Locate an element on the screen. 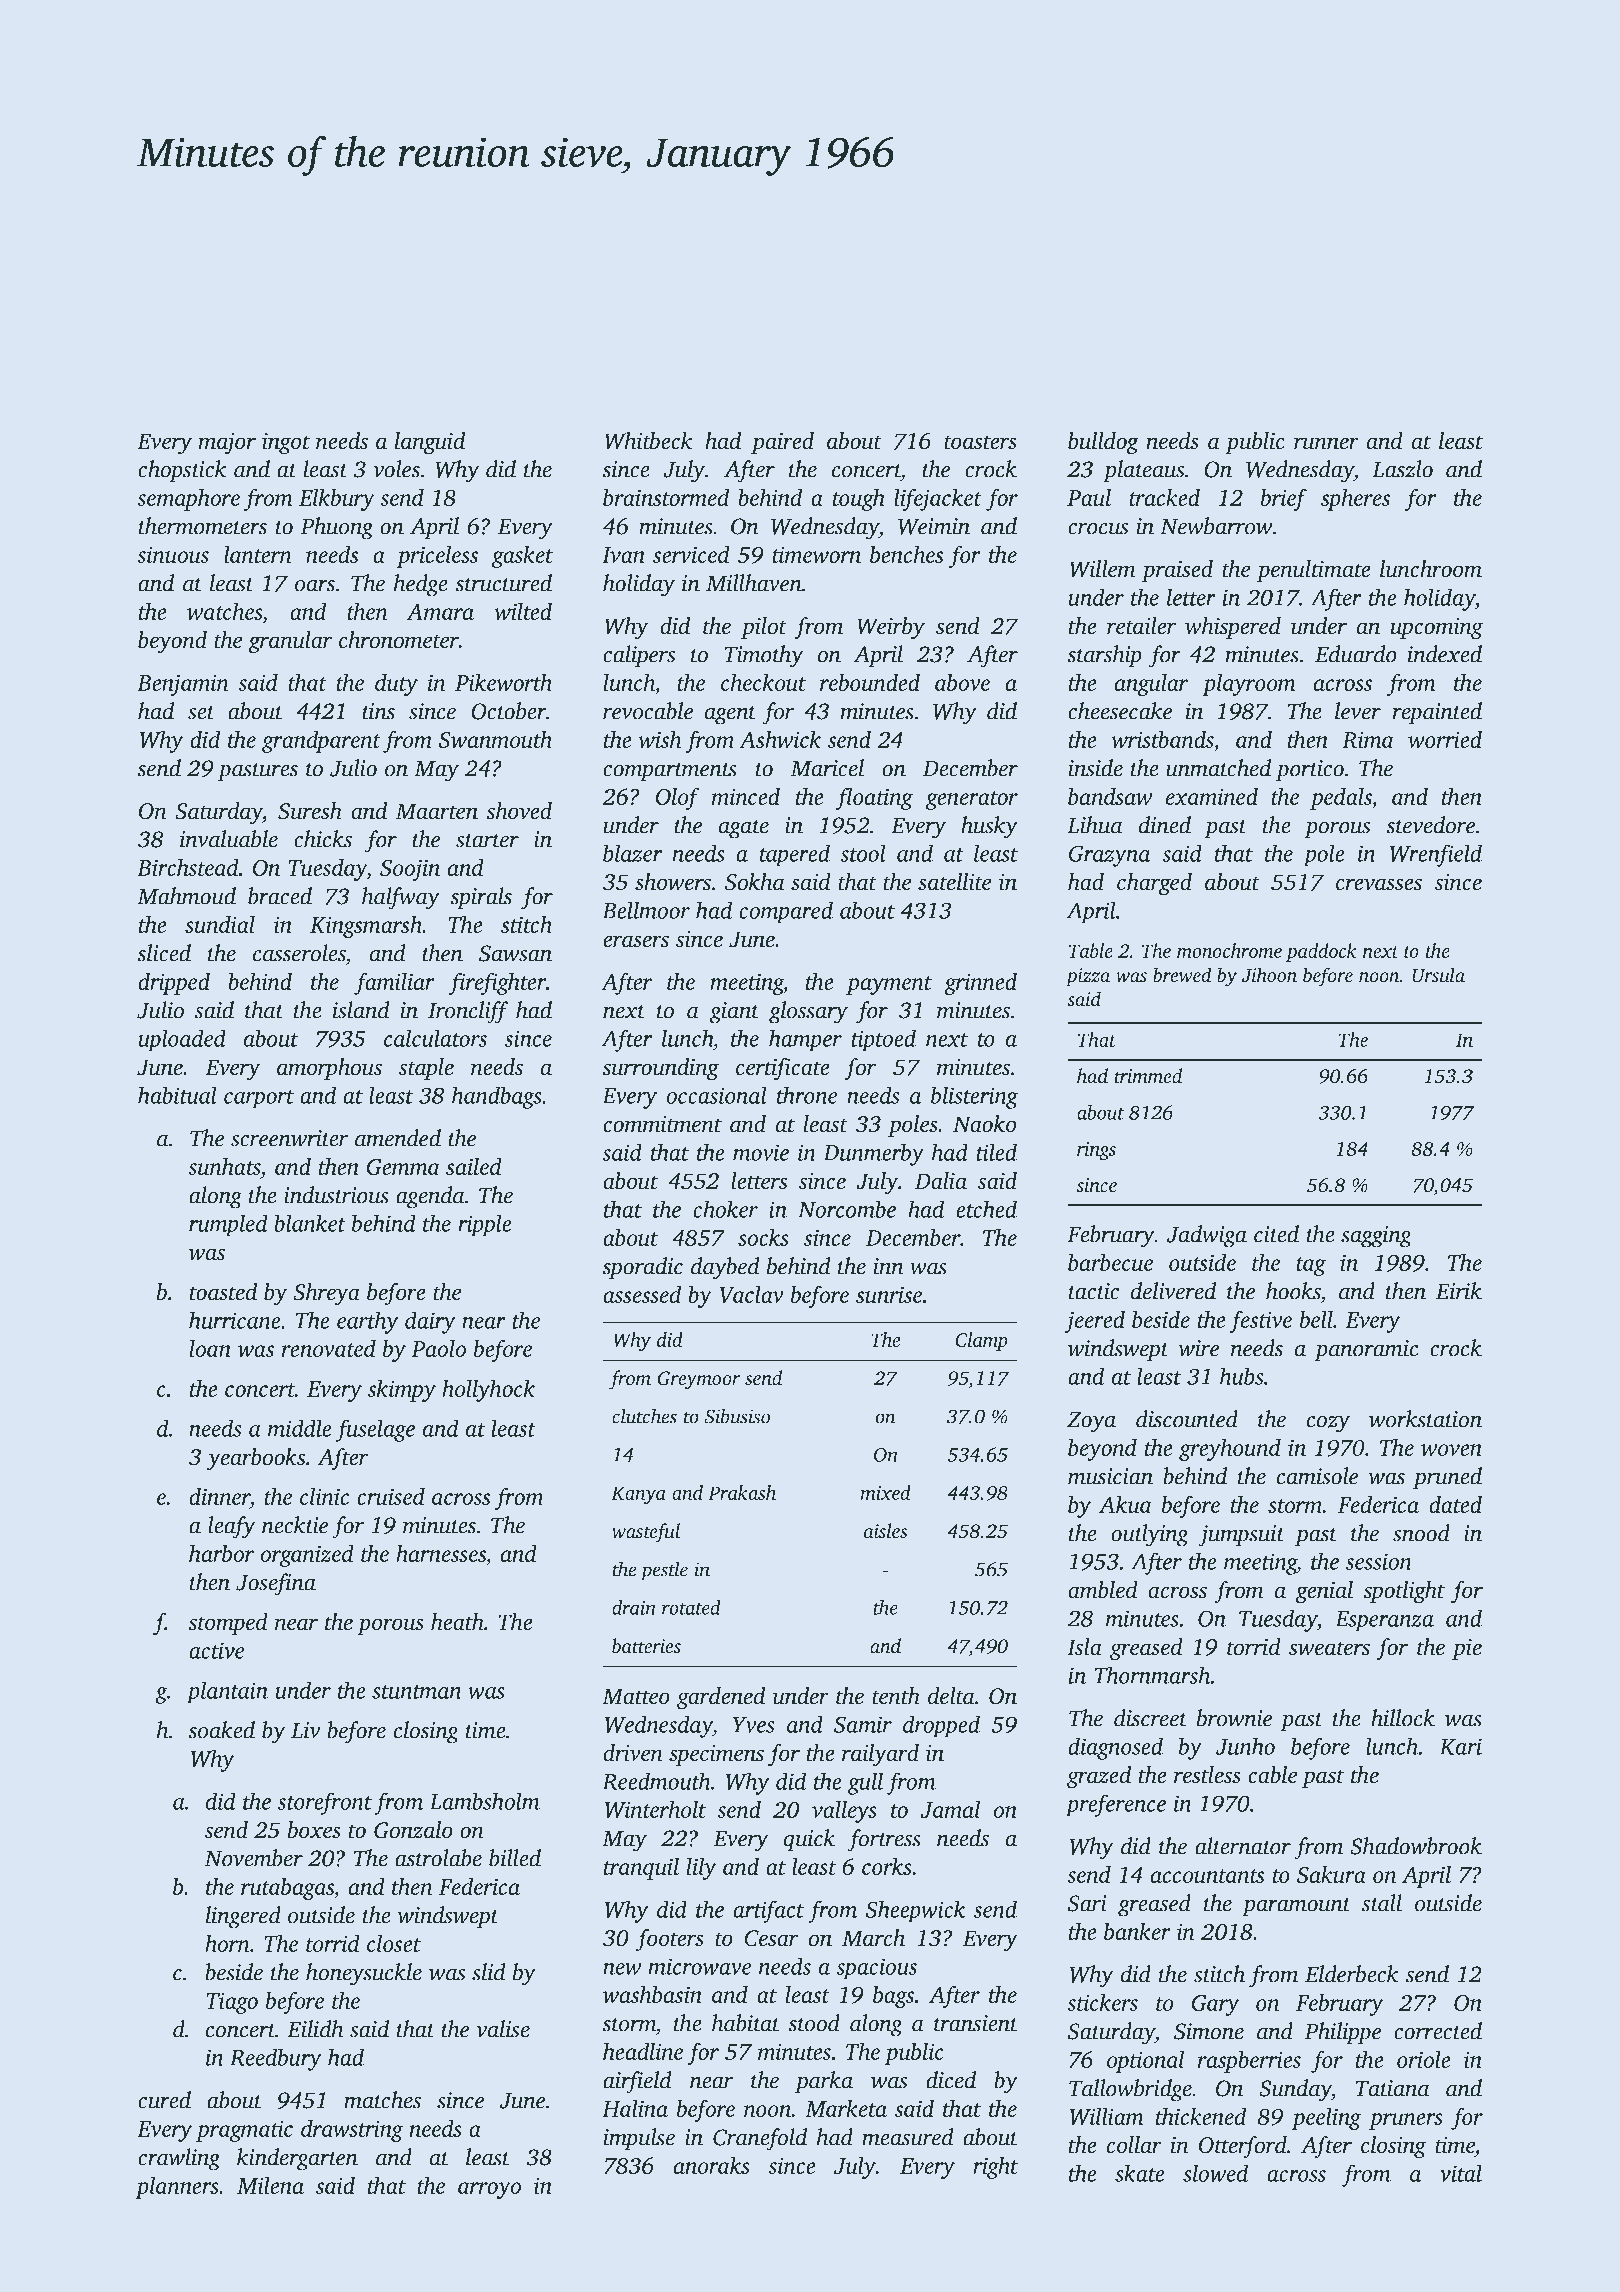 This screenshot has height=2292, width=1620. arroyo is located at coordinates (489, 2190).
